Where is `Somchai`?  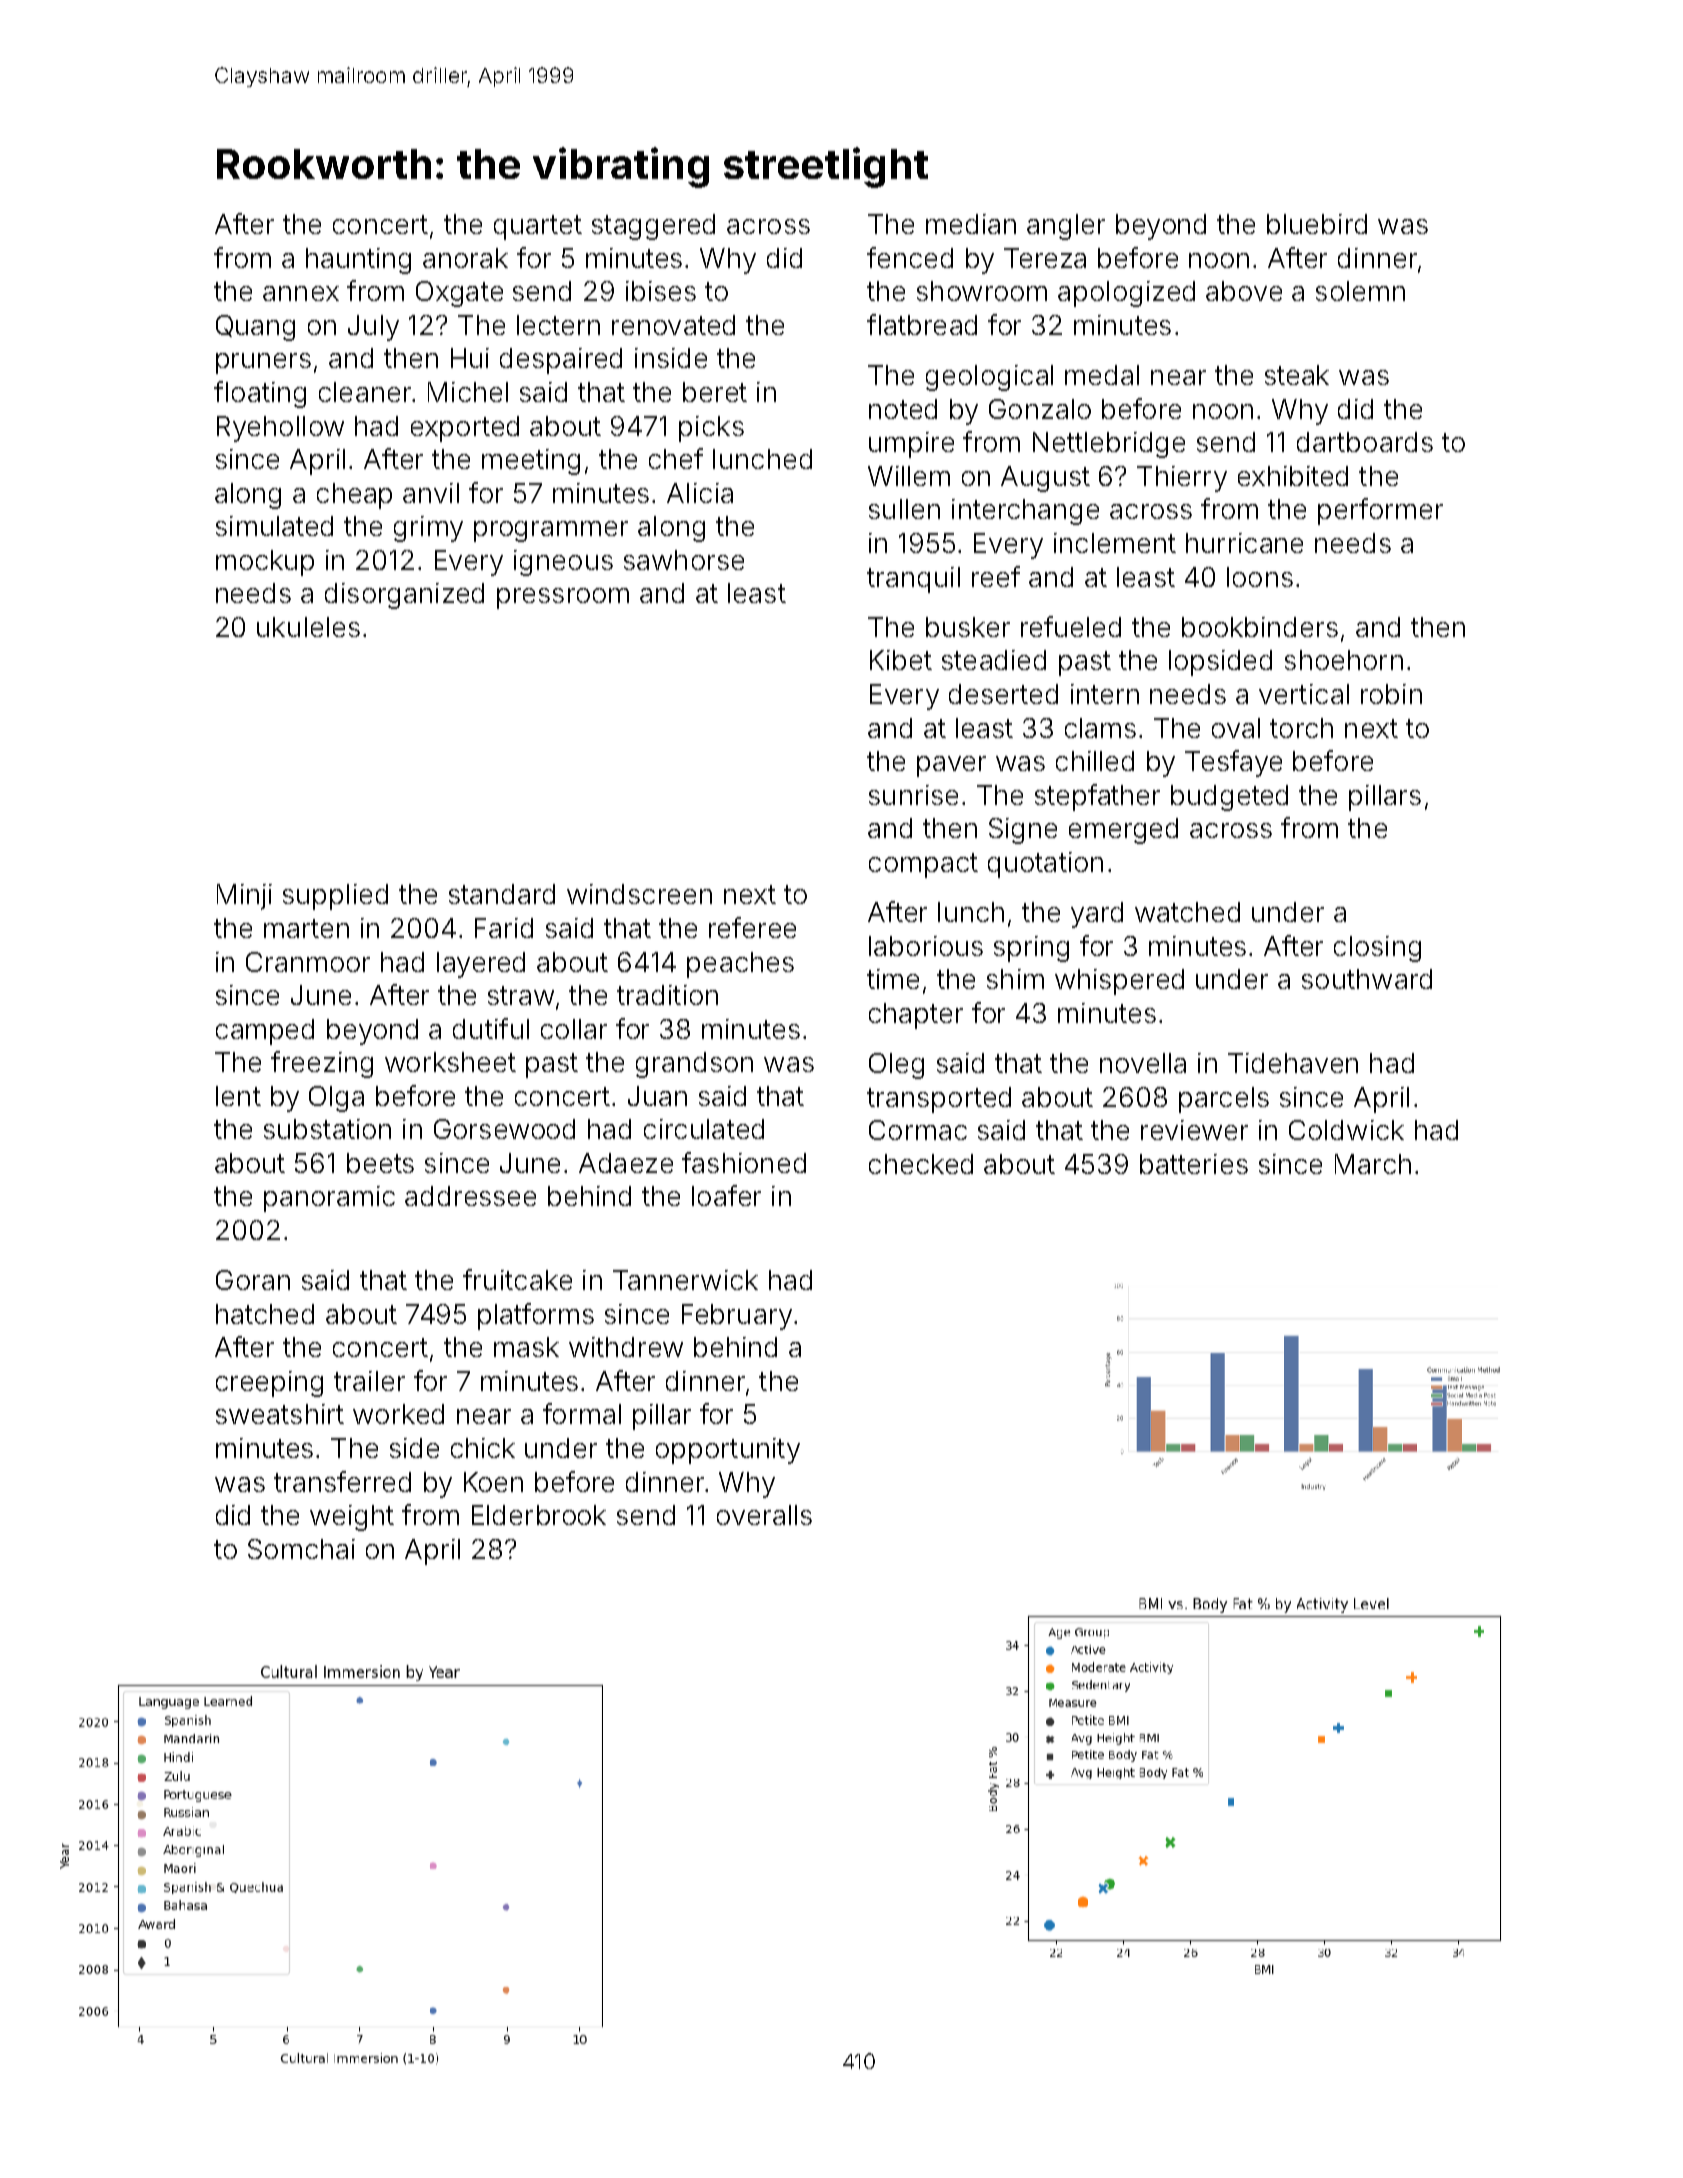
Somchai is located at coordinates (301, 1549).
